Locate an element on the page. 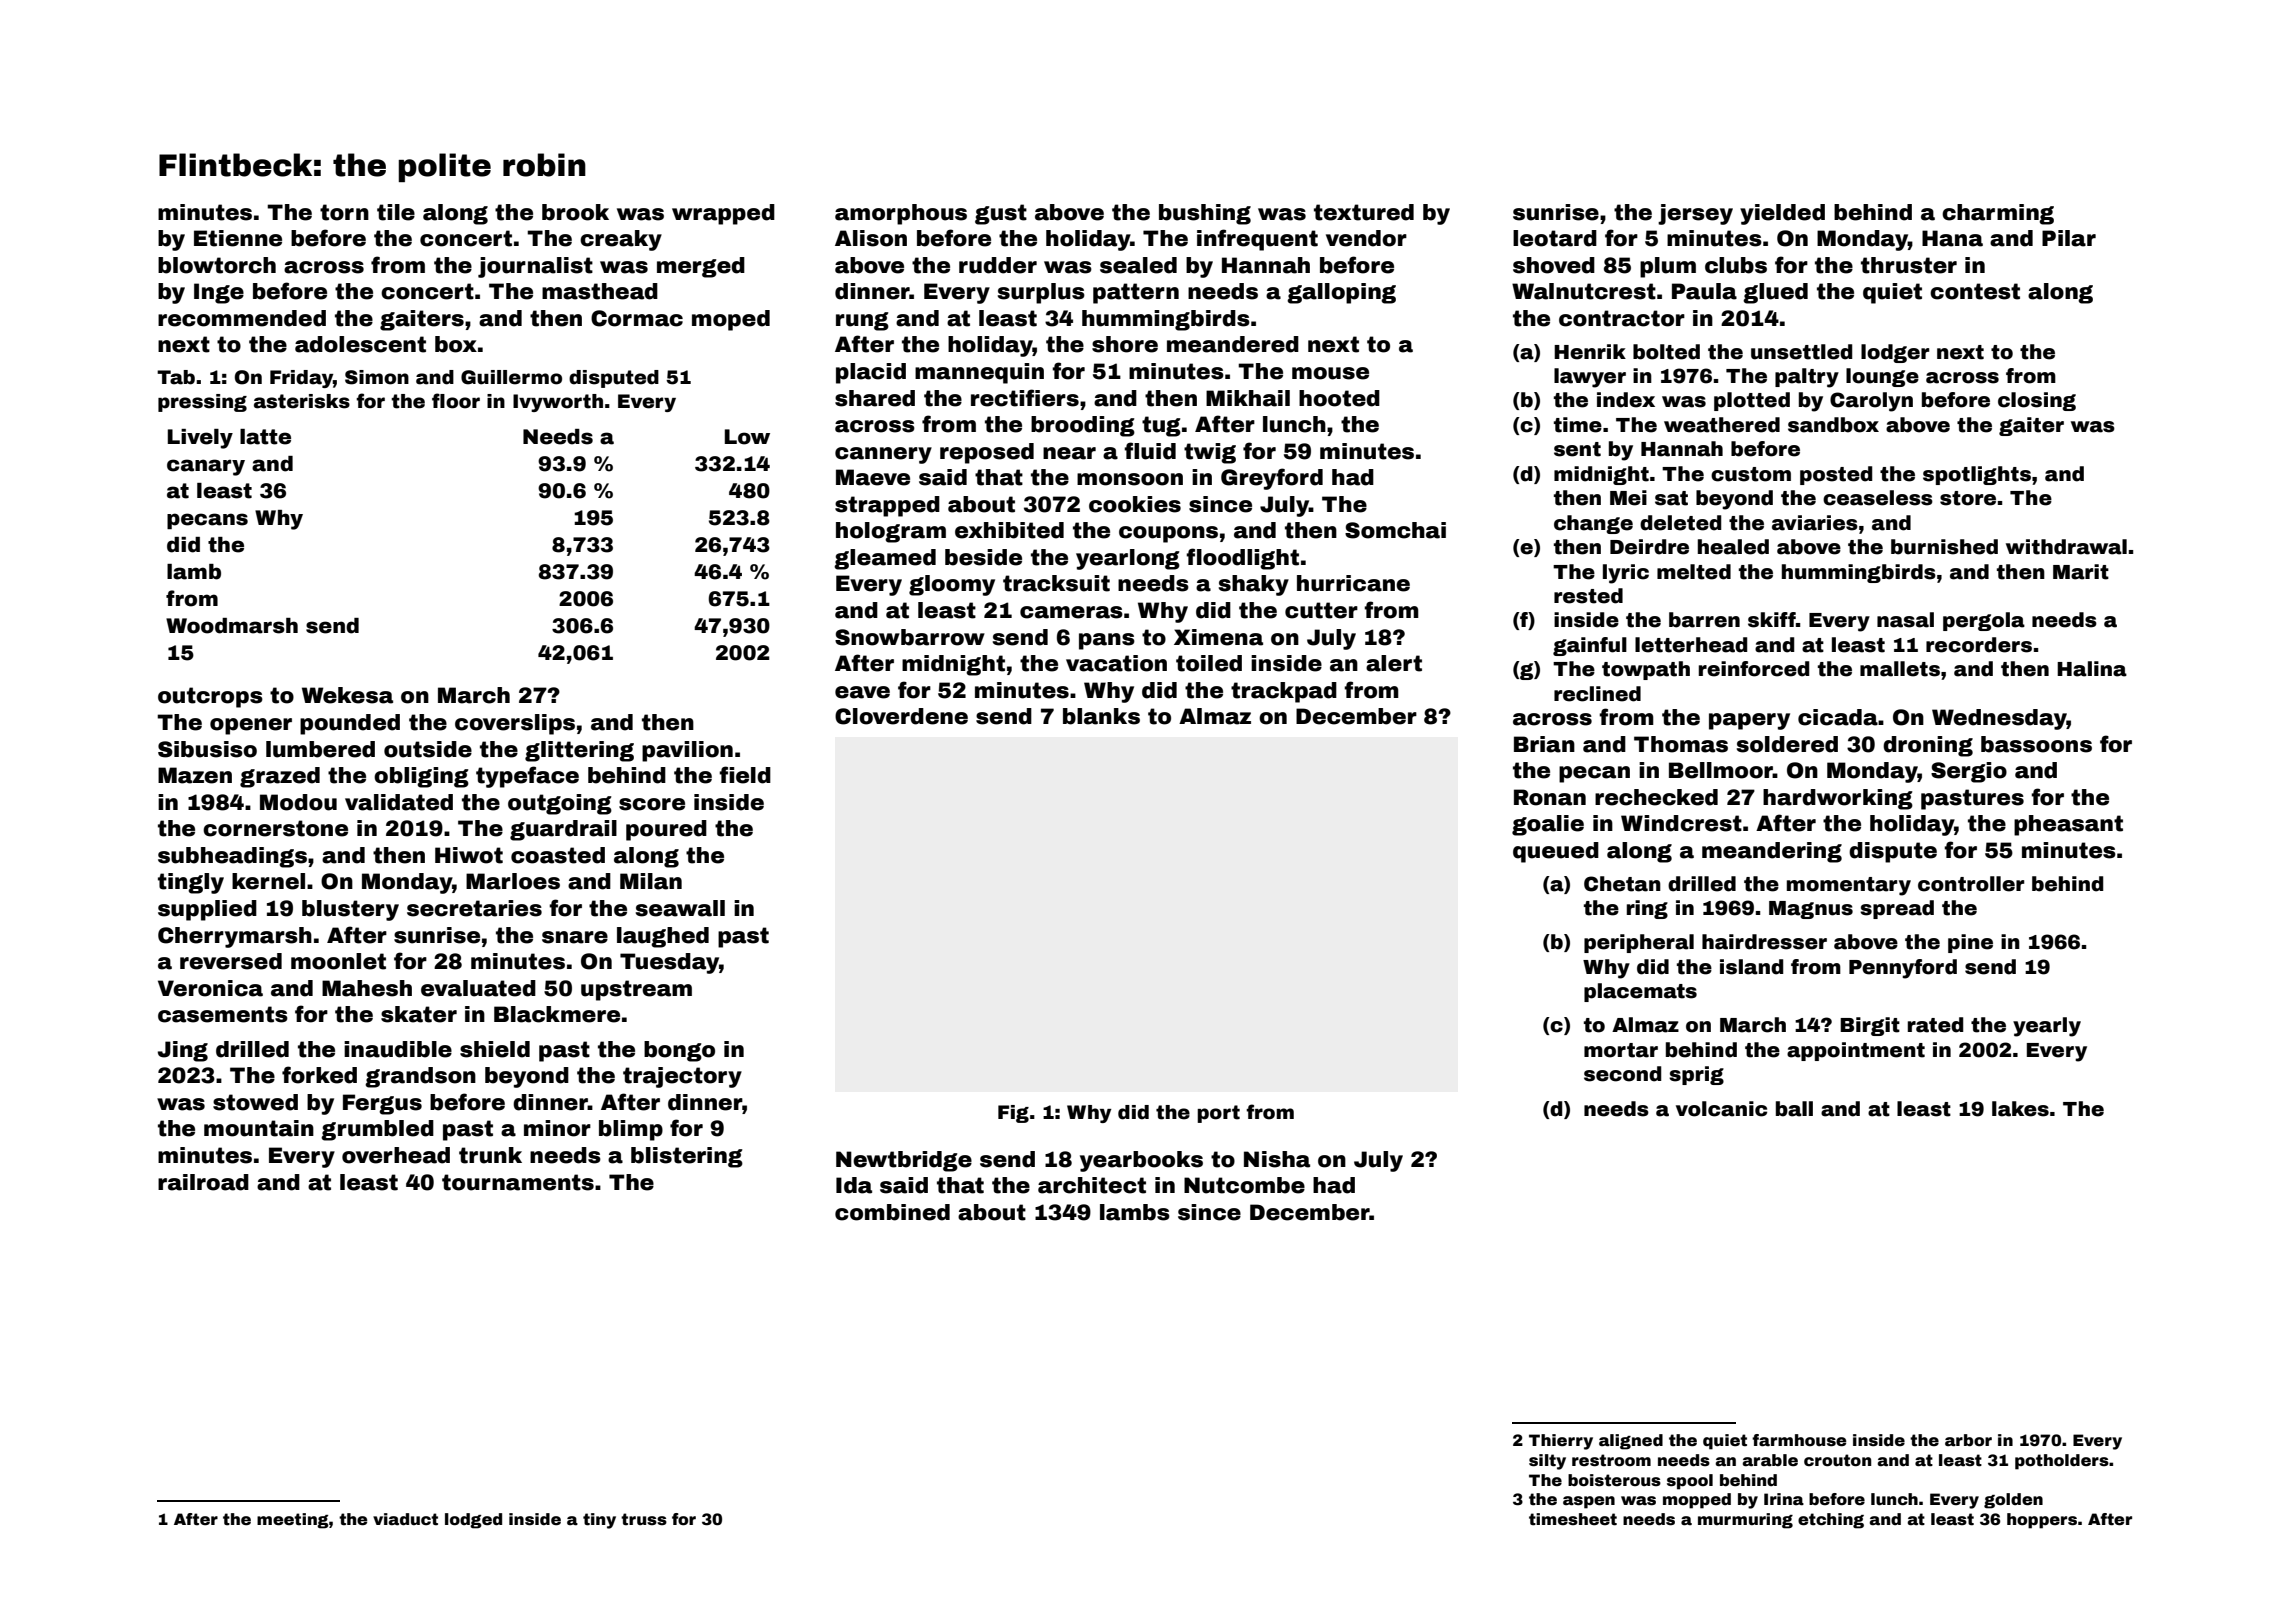 Image resolution: width=2292 pixels, height=1620 pixels. Ivyworth is located at coordinates (558, 403).
